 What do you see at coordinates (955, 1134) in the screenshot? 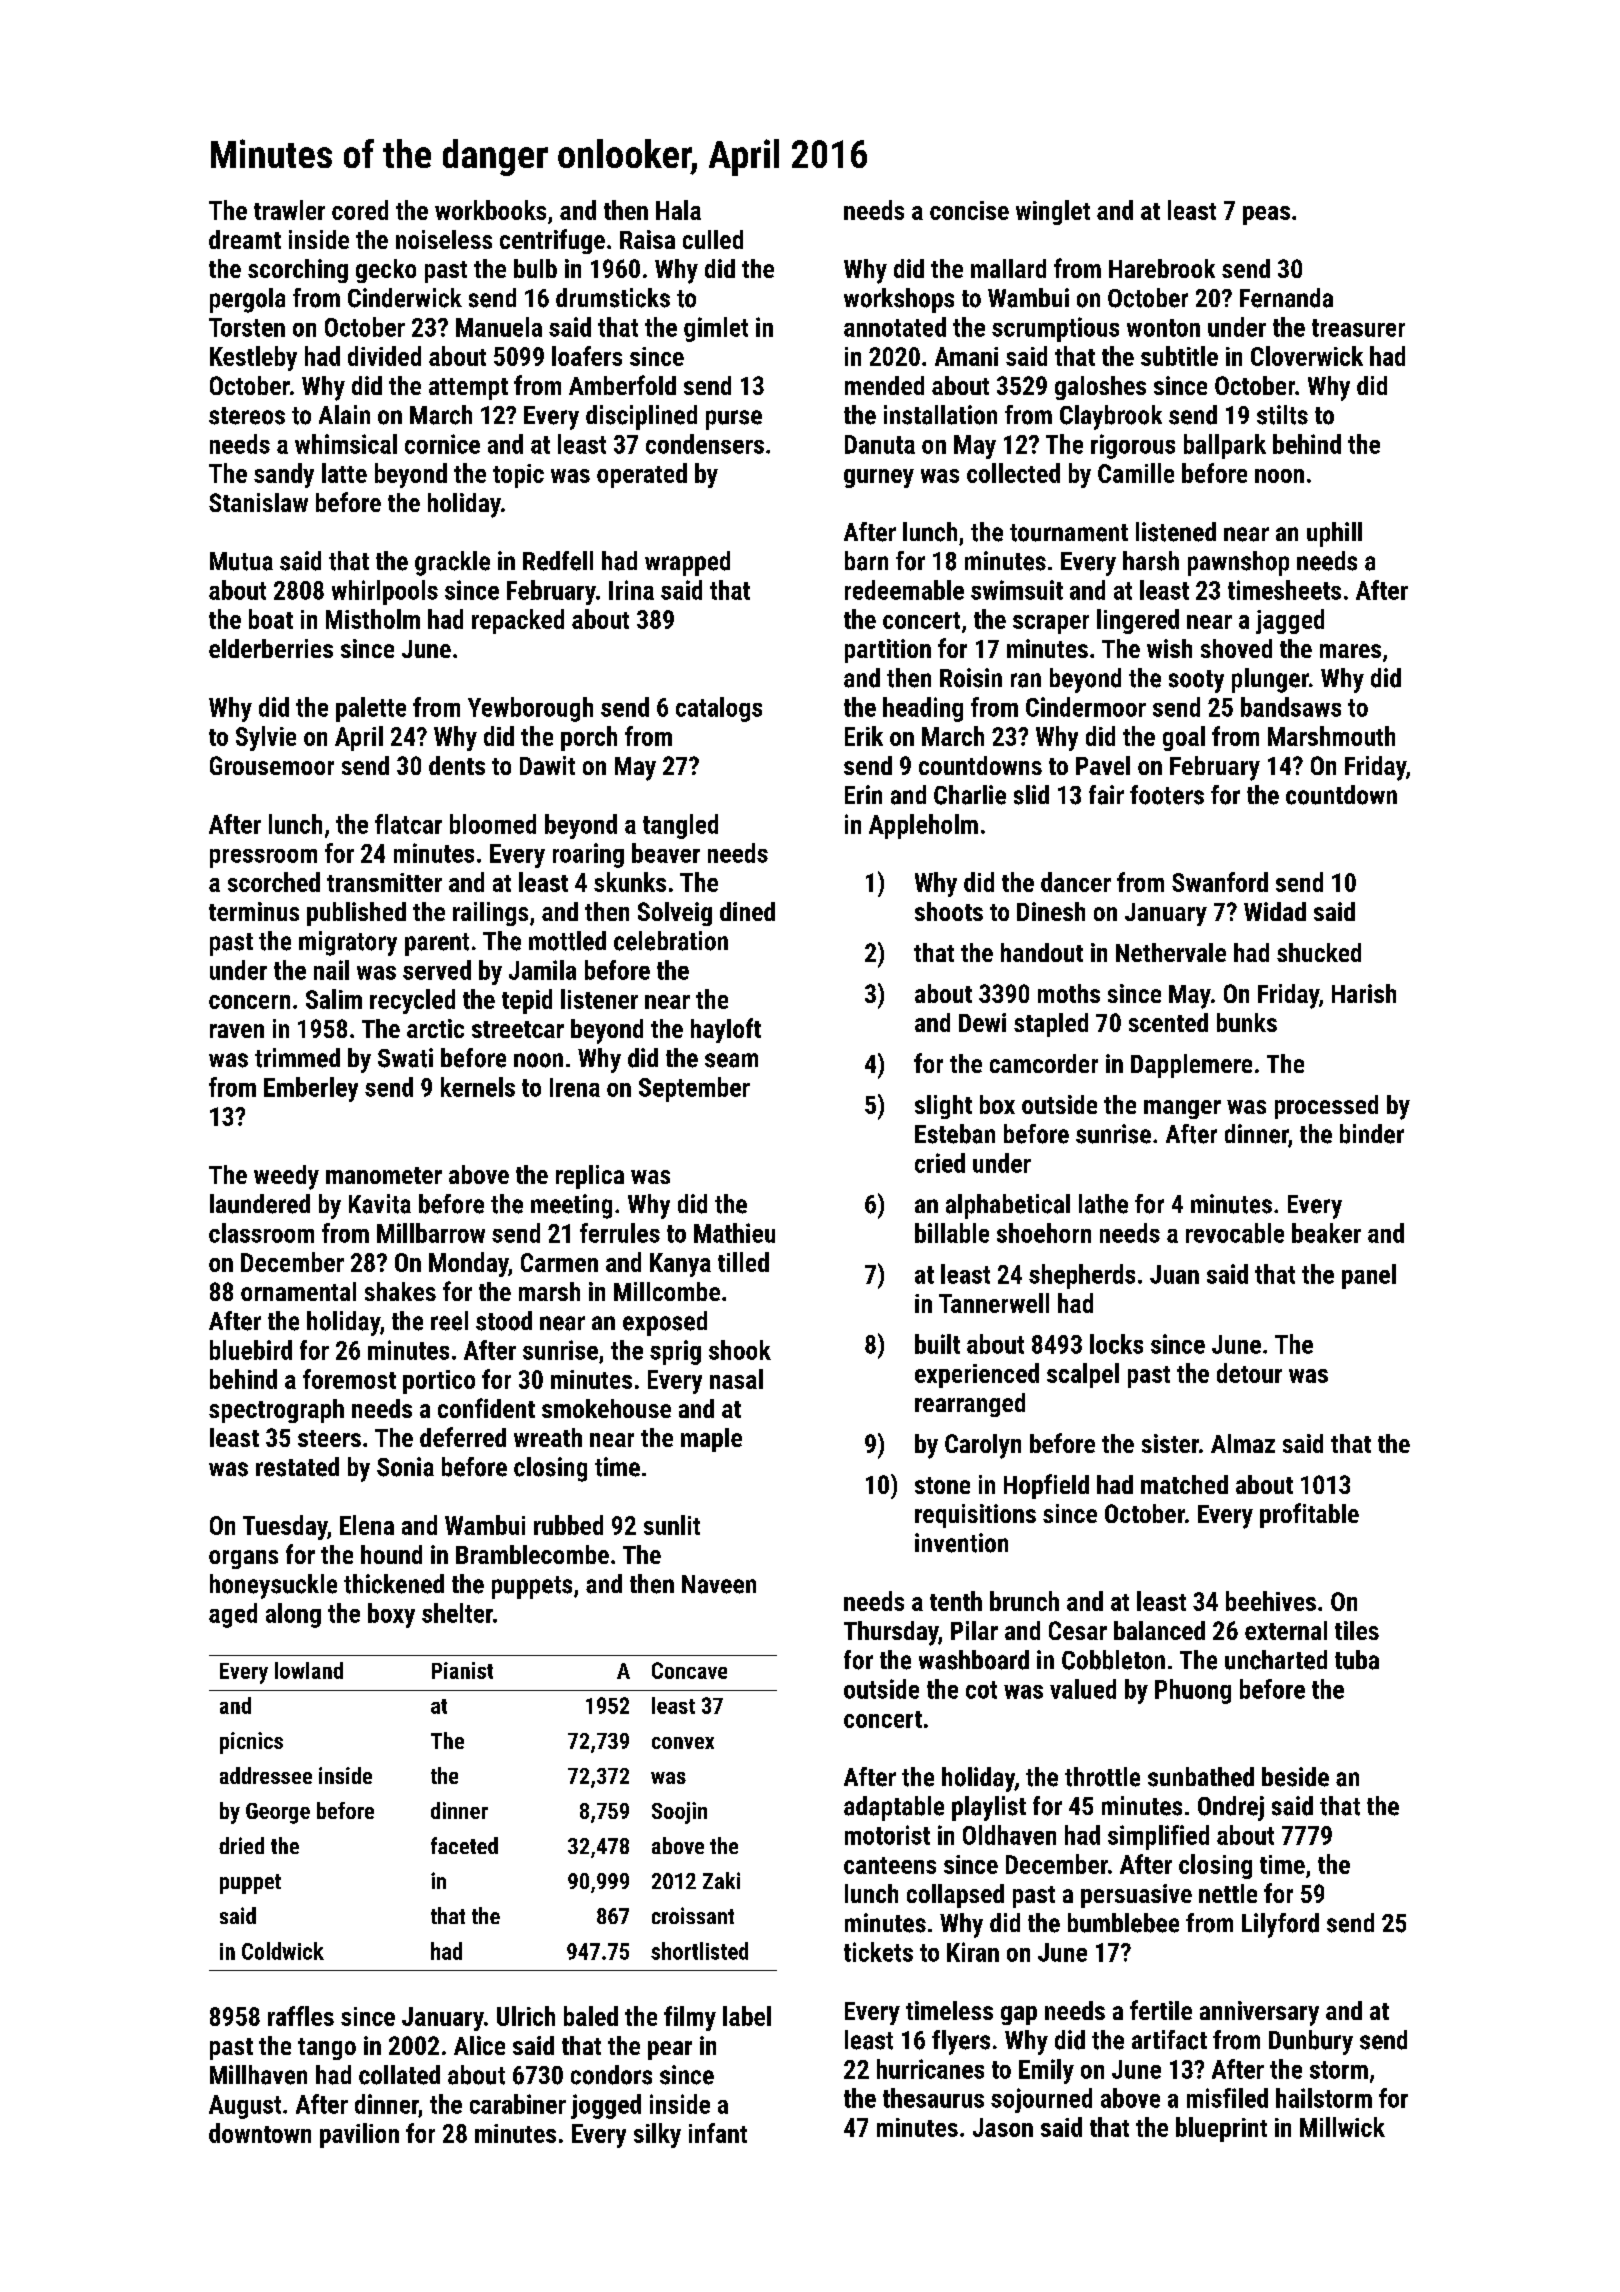
I see `Esteban` at bounding box center [955, 1134].
